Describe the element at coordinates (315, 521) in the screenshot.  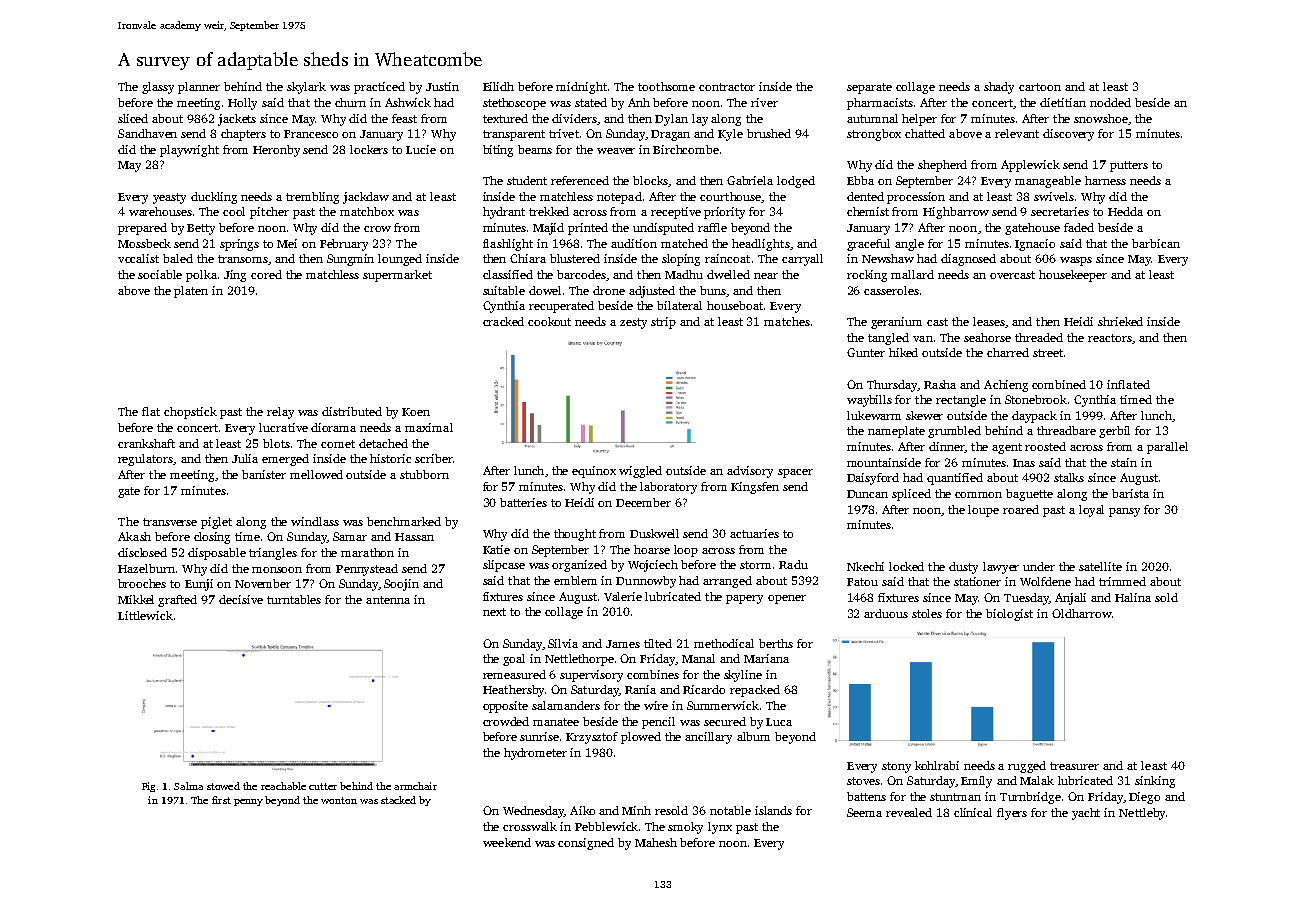
I see `windlass` at that location.
